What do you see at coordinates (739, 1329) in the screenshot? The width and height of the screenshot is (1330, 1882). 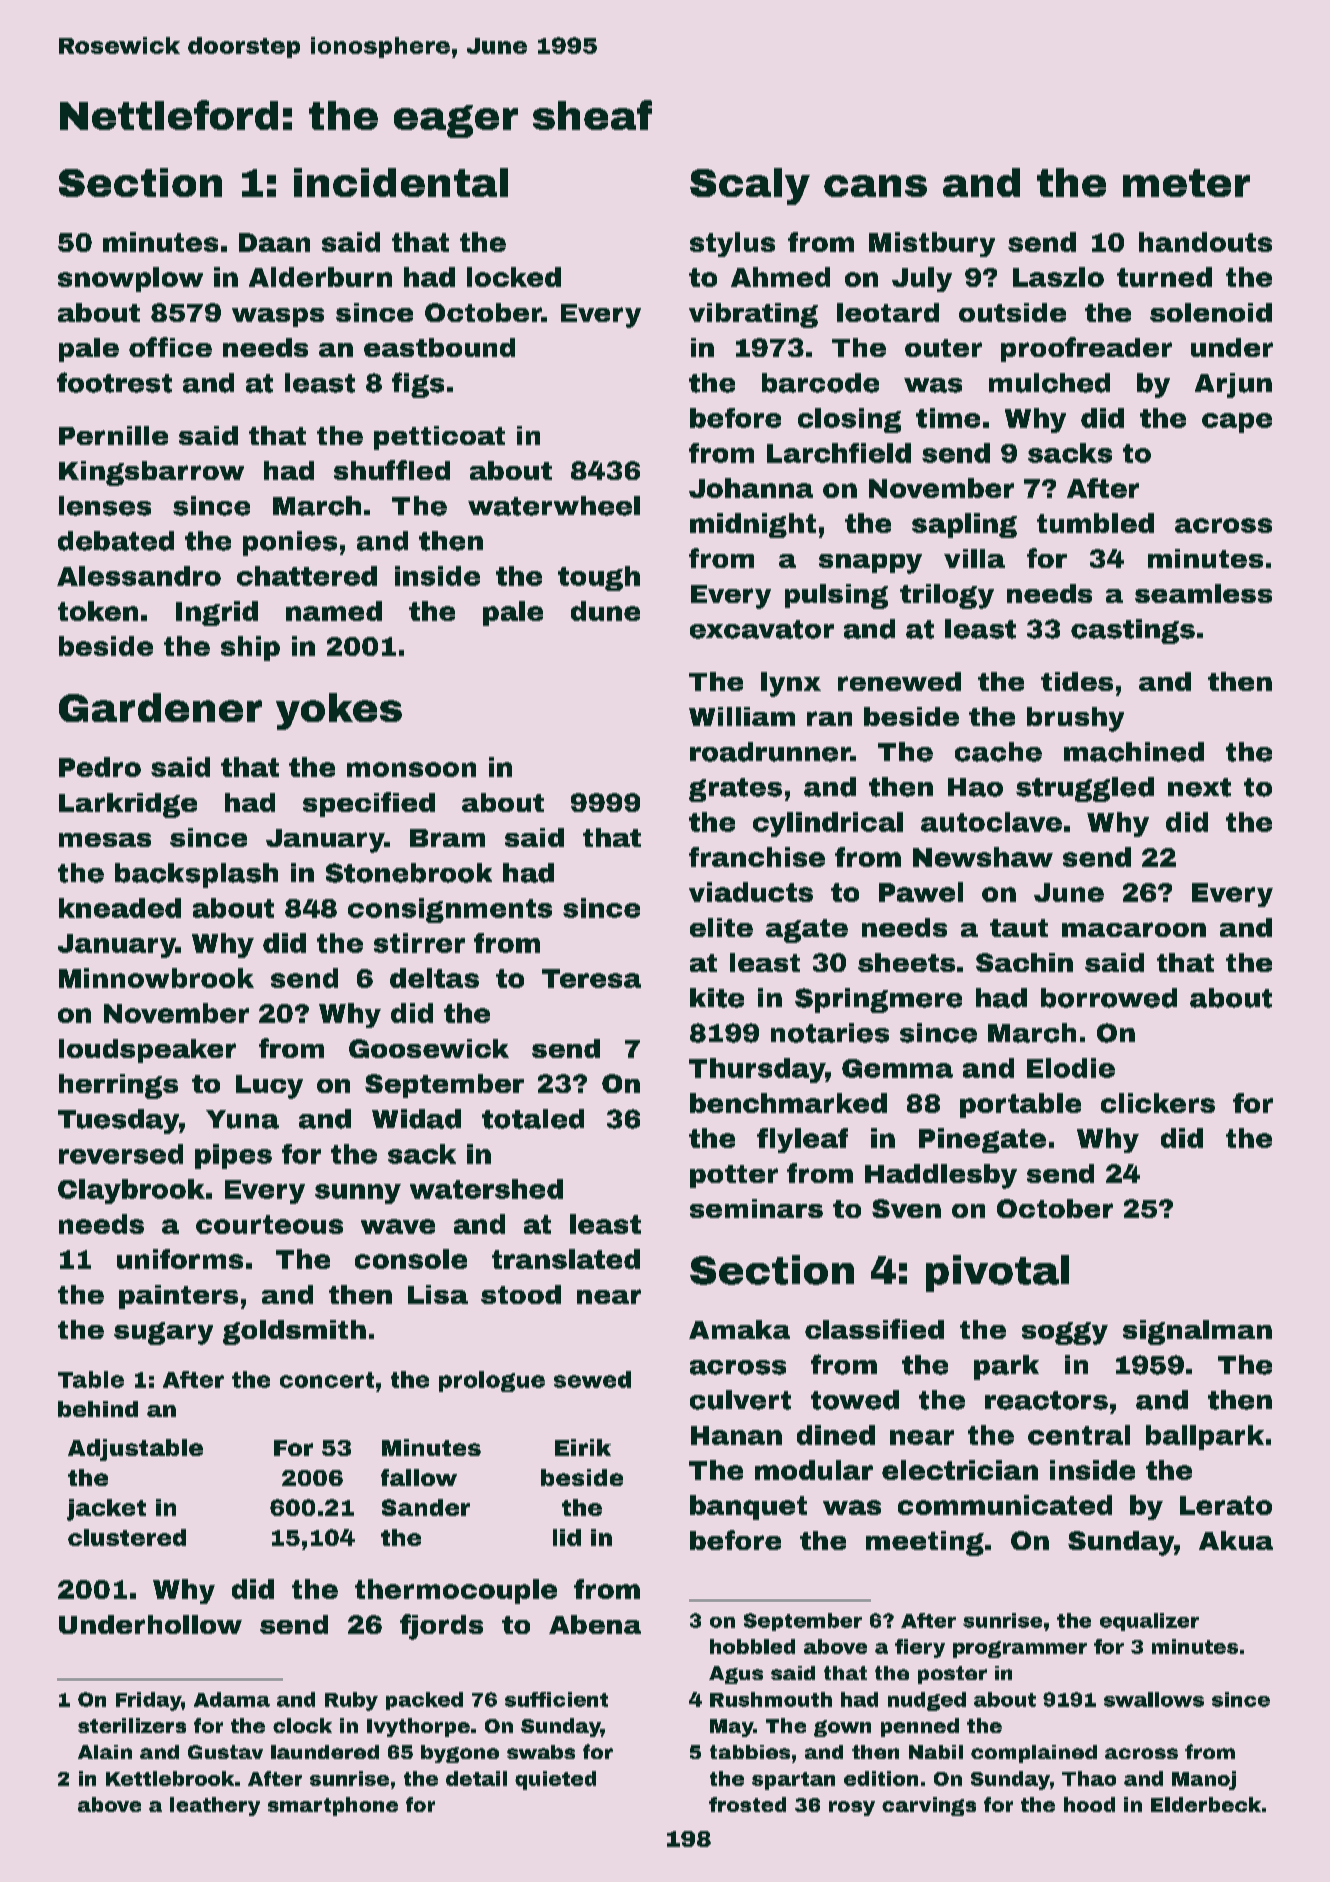 I see `Amaka` at bounding box center [739, 1329].
